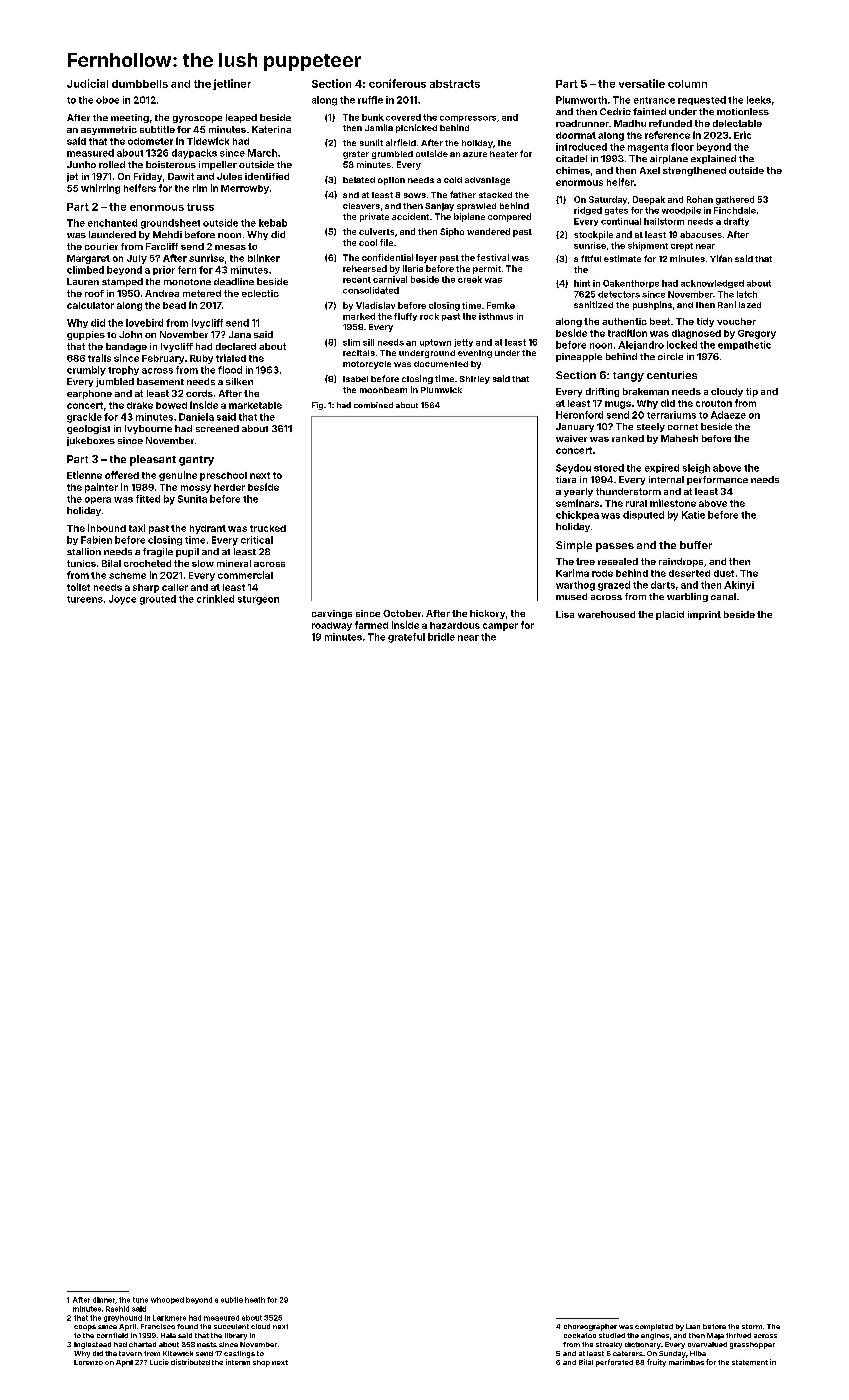 The width and height of the image is (849, 1400). Describe the element at coordinates (693, 1326) in the image. I see `Lian` at that location.
